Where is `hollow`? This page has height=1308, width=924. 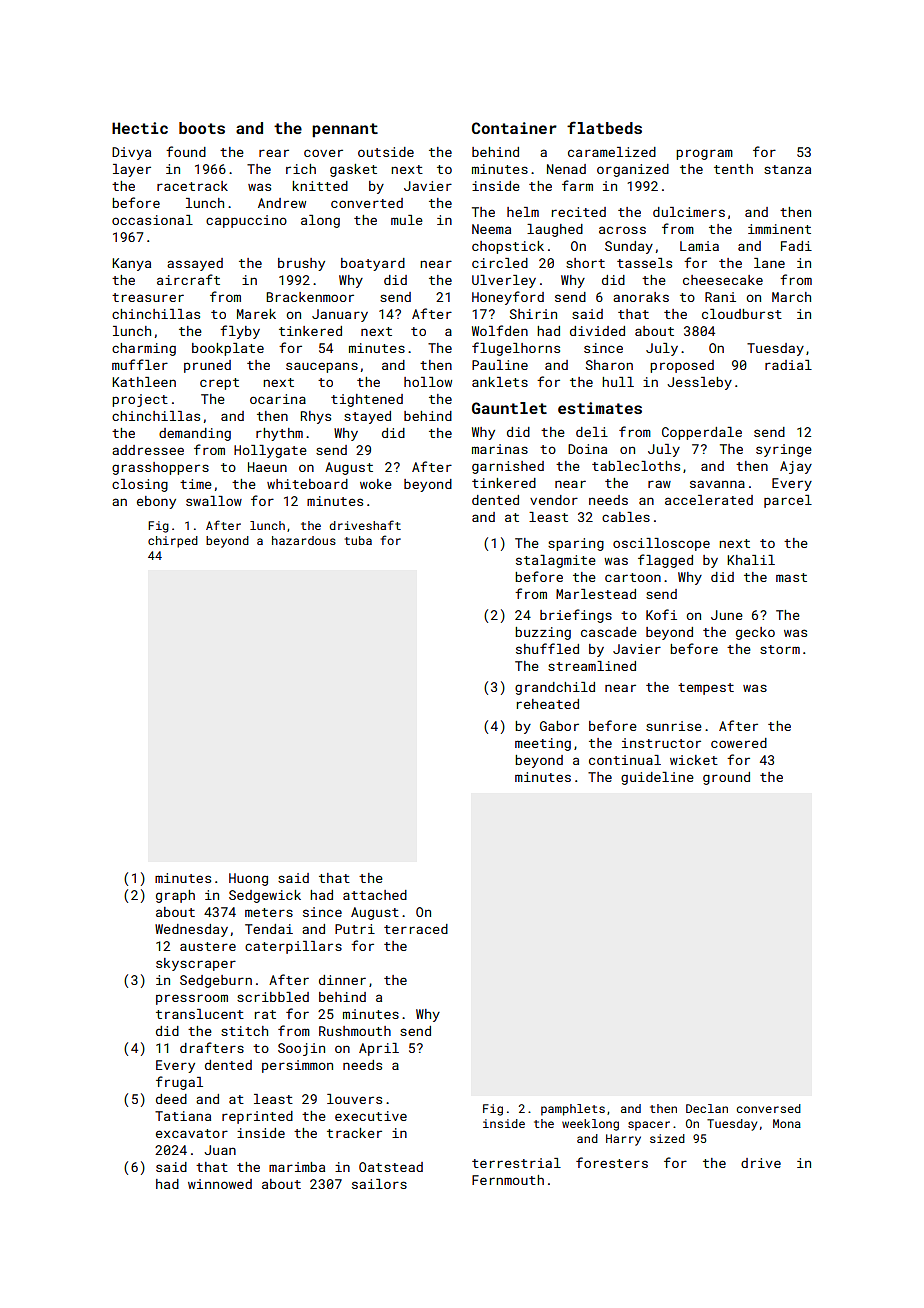 hollow is located at coordinates (428, 382).
